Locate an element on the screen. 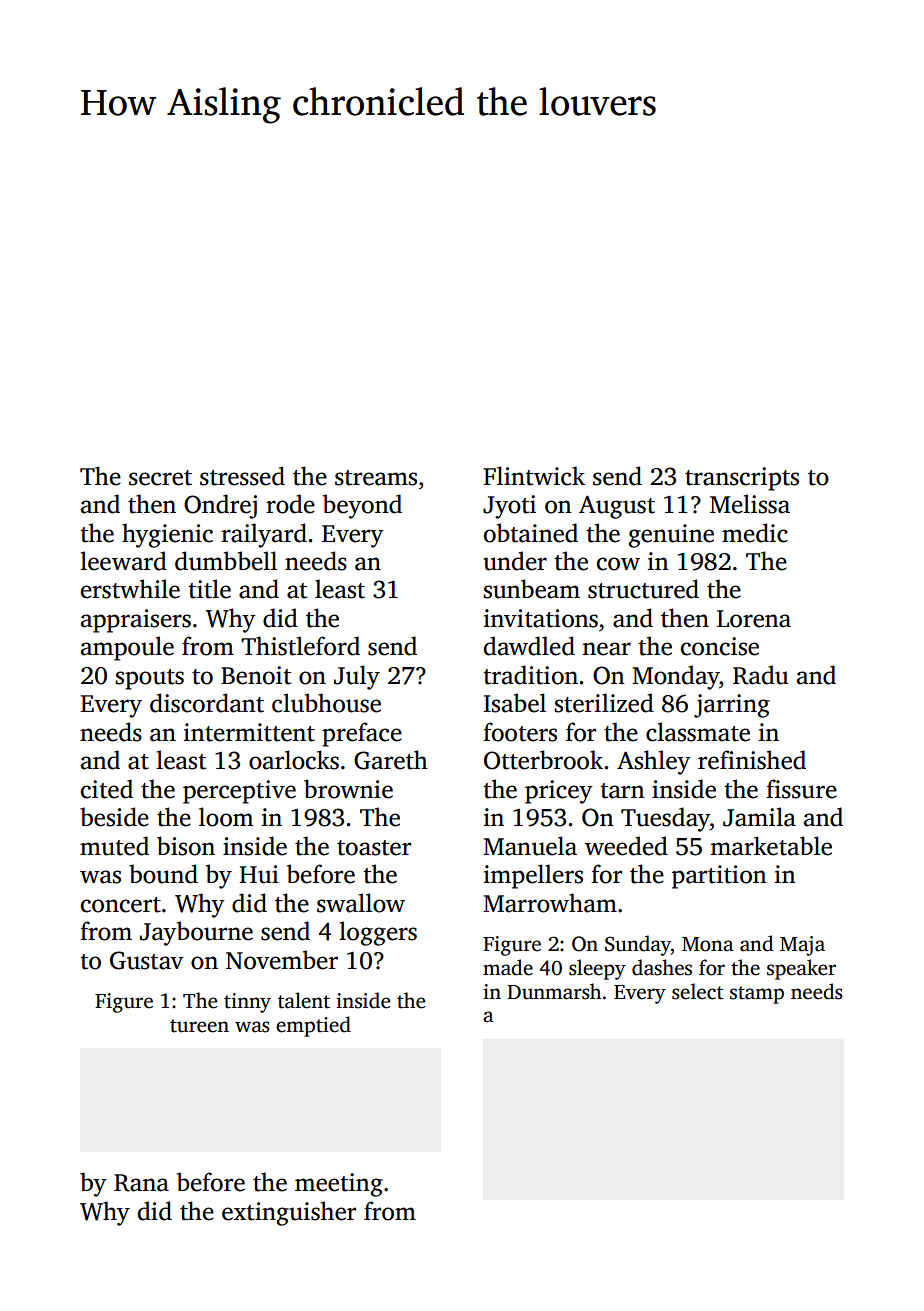 This screenshot has width=924, height=1311. meeting is located at coordinates (339, 1185).
